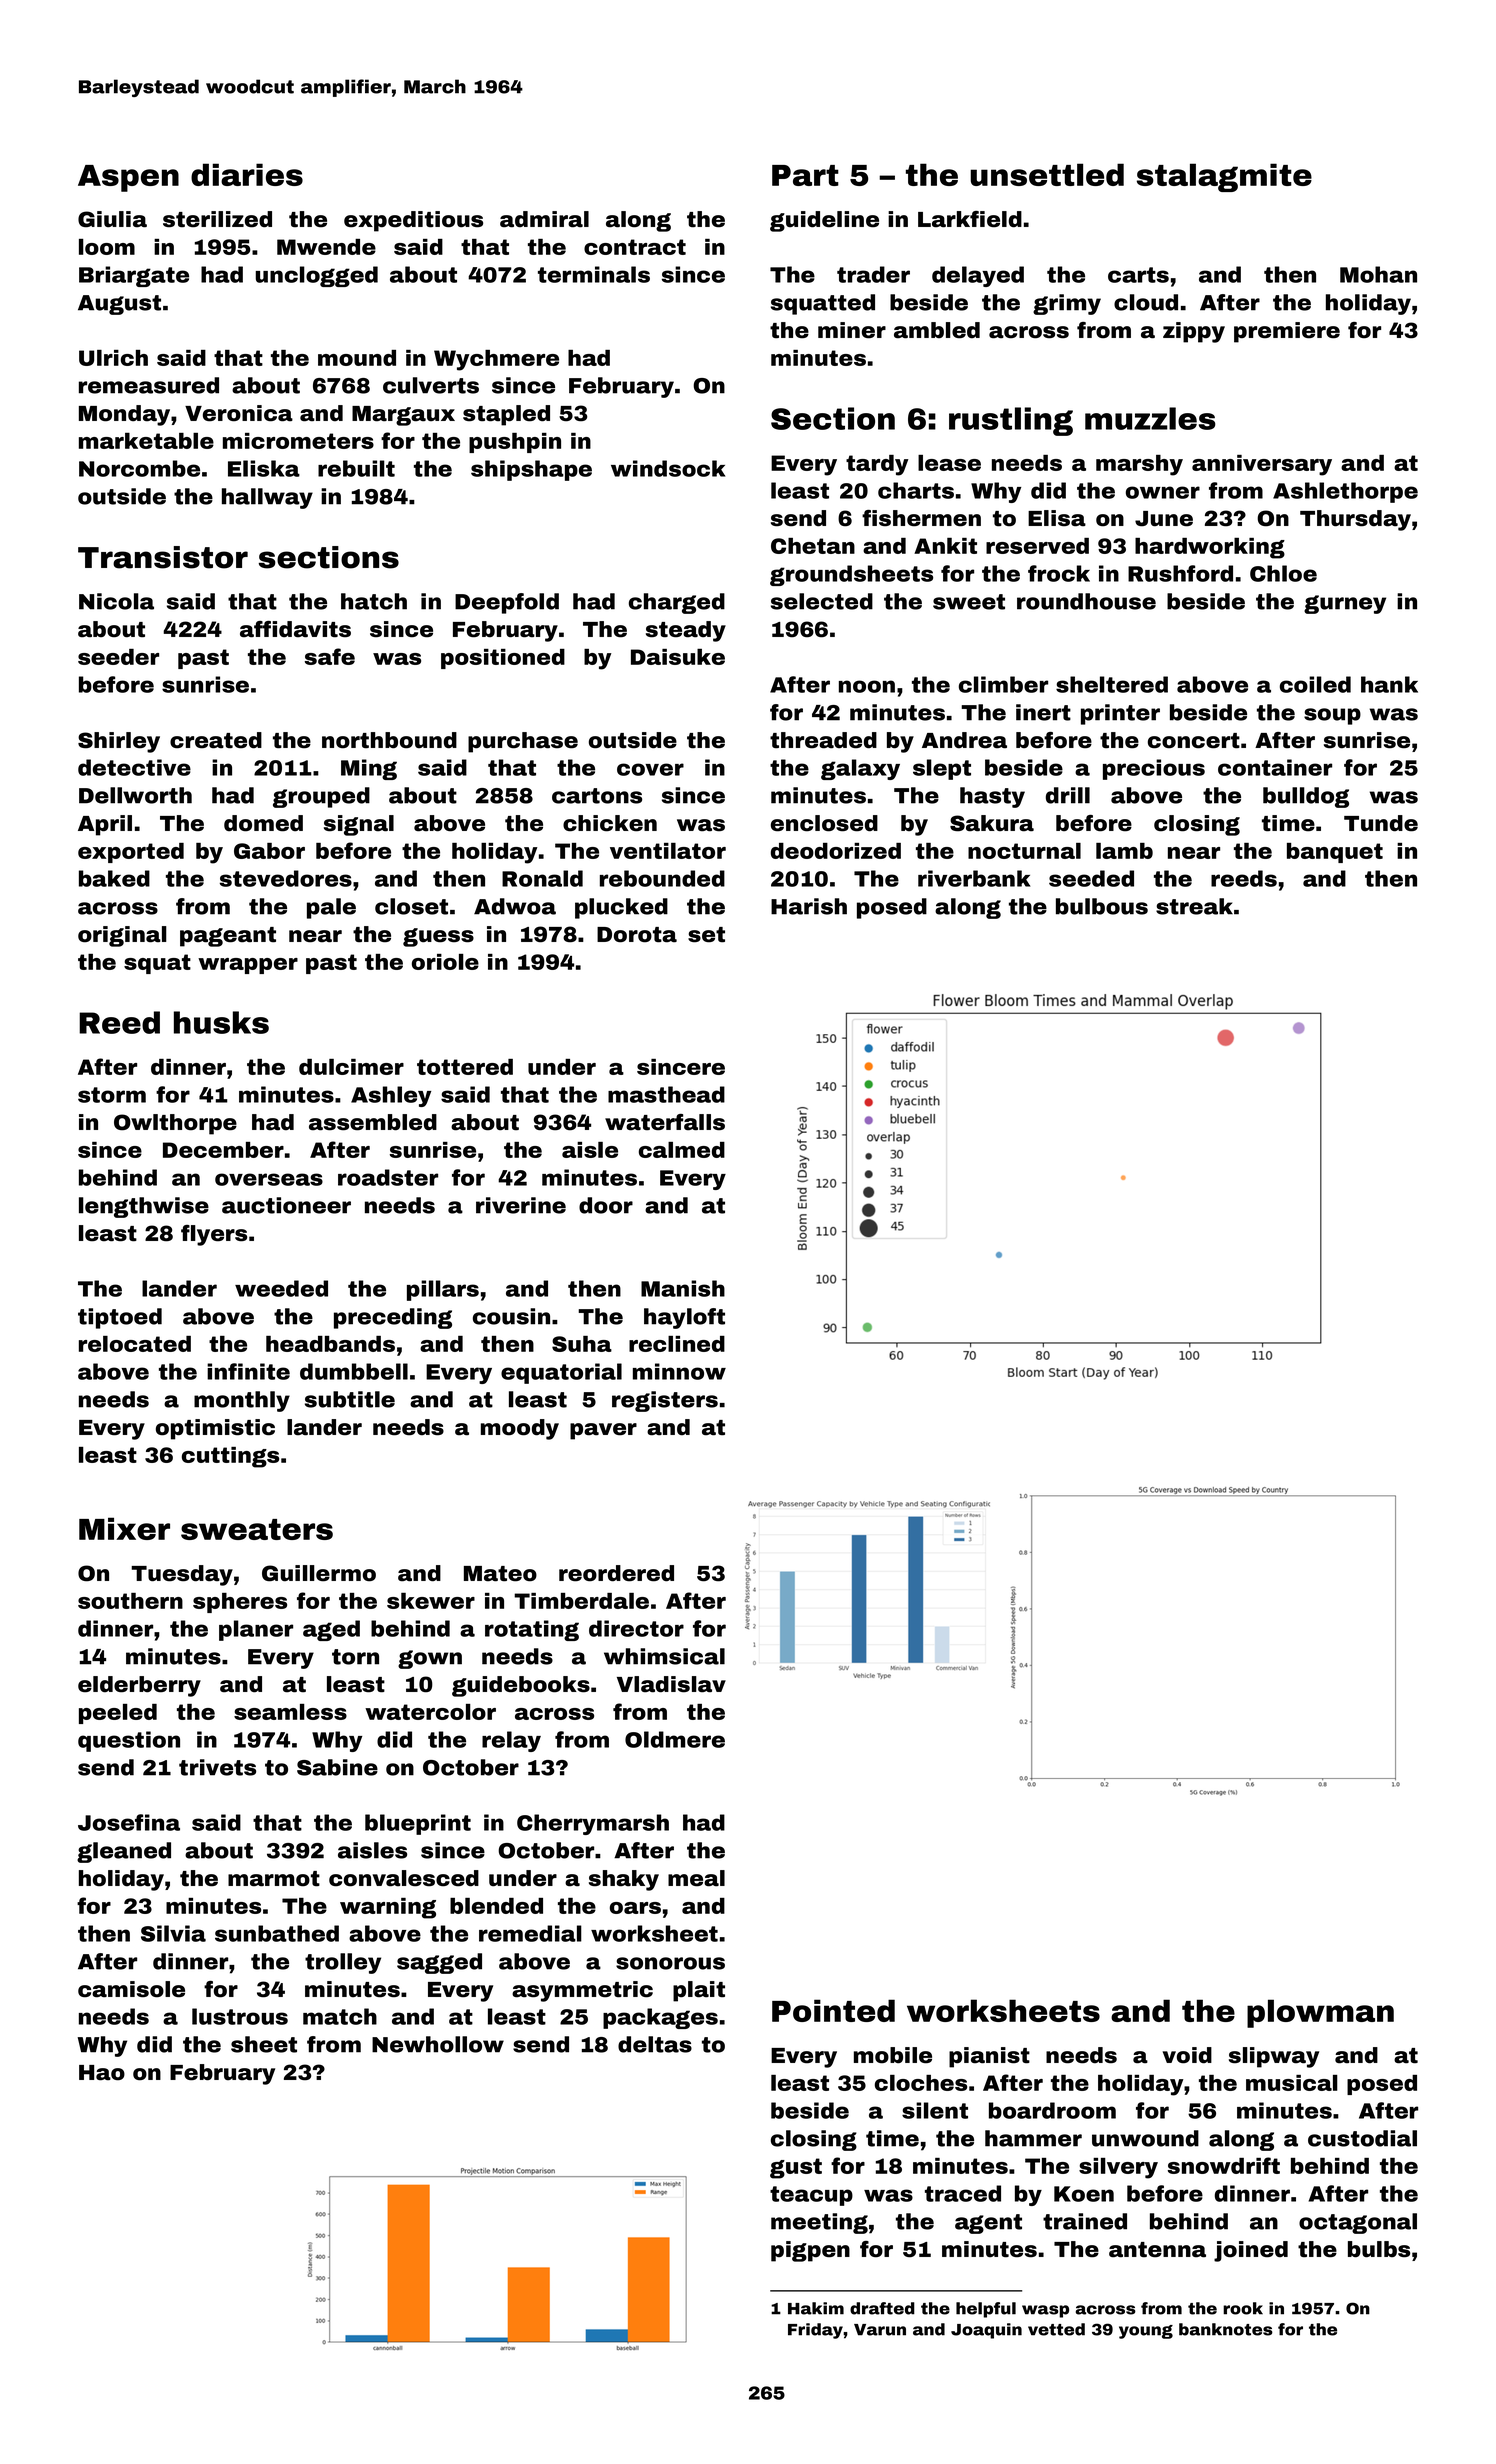 The image size is (1496, 2464). Describe the element at coordinates (102, 2073) in the screenshot. I see `Hao` at that location.
